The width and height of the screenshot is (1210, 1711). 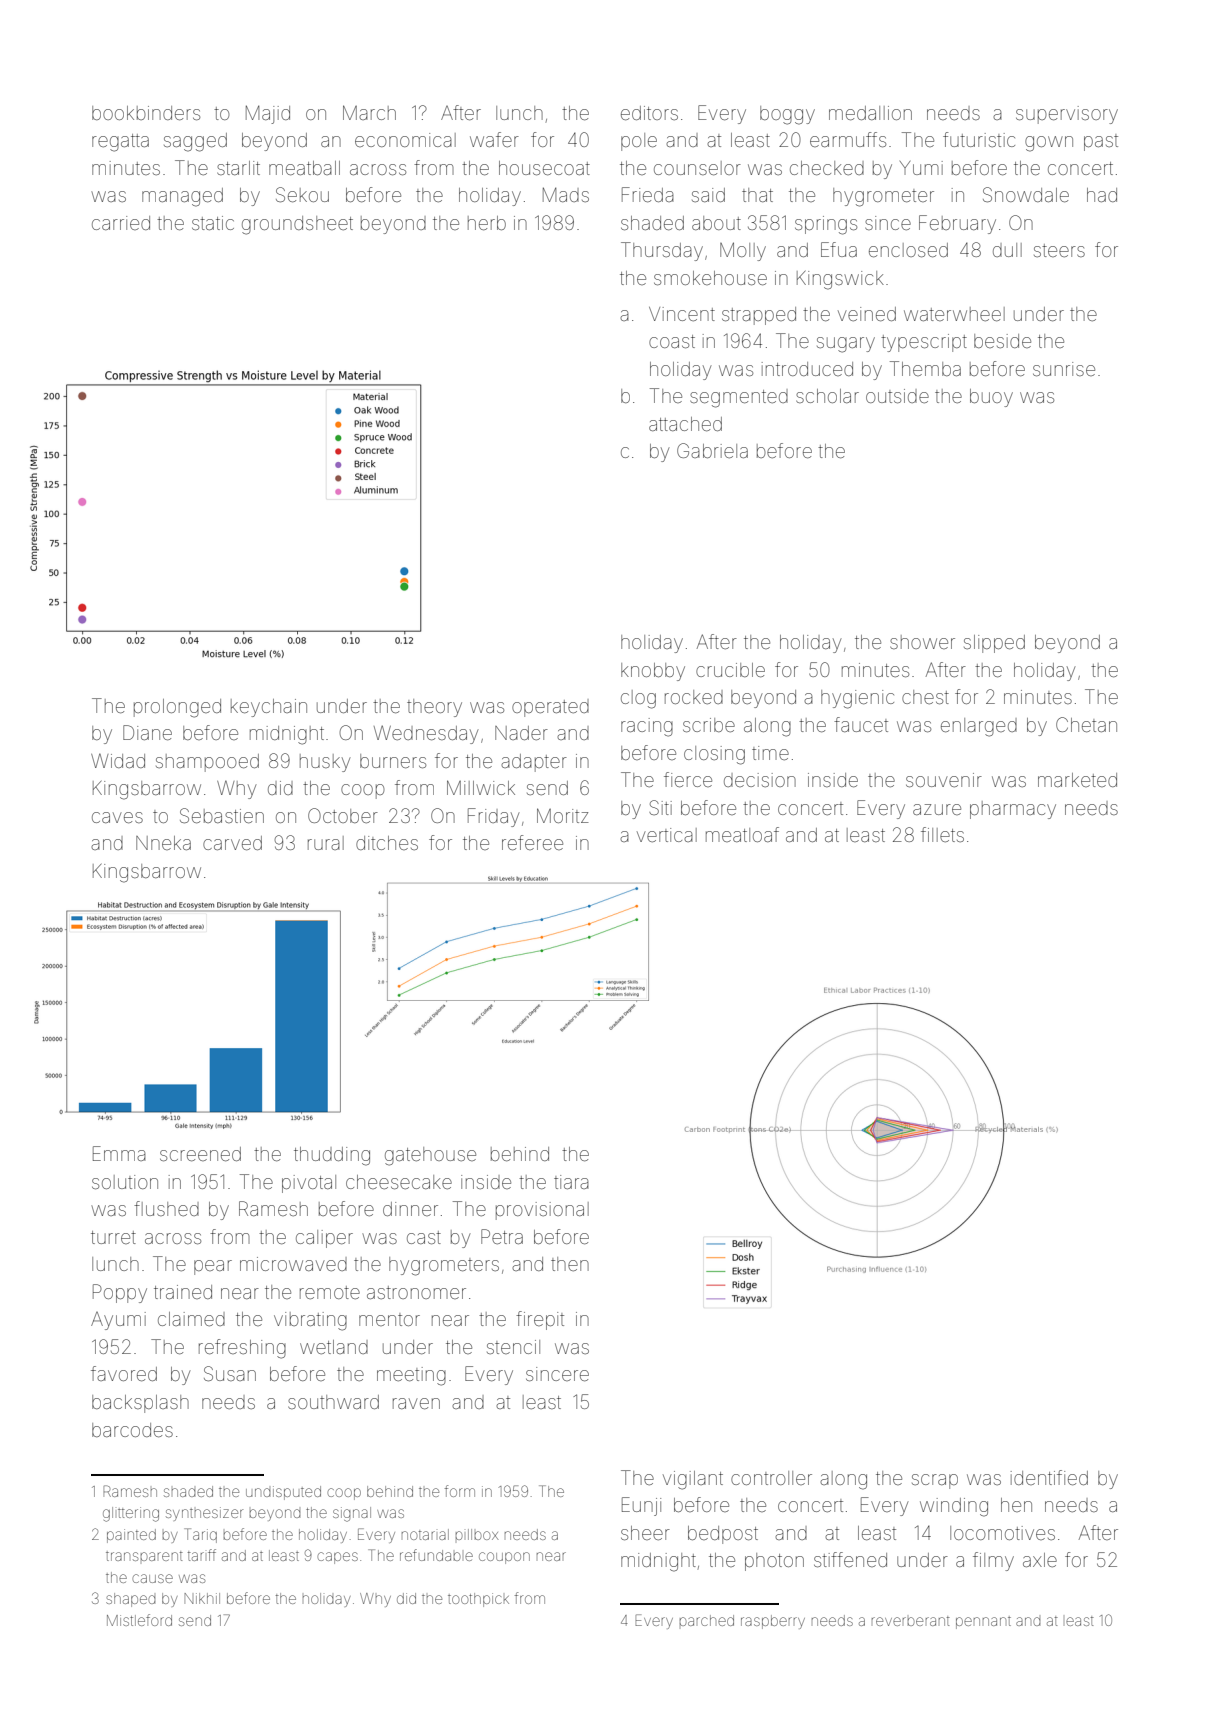 What do you see at coordinates (870, 113) in the screenshot?
I see `medallion` at bounding box center [870, 113].
